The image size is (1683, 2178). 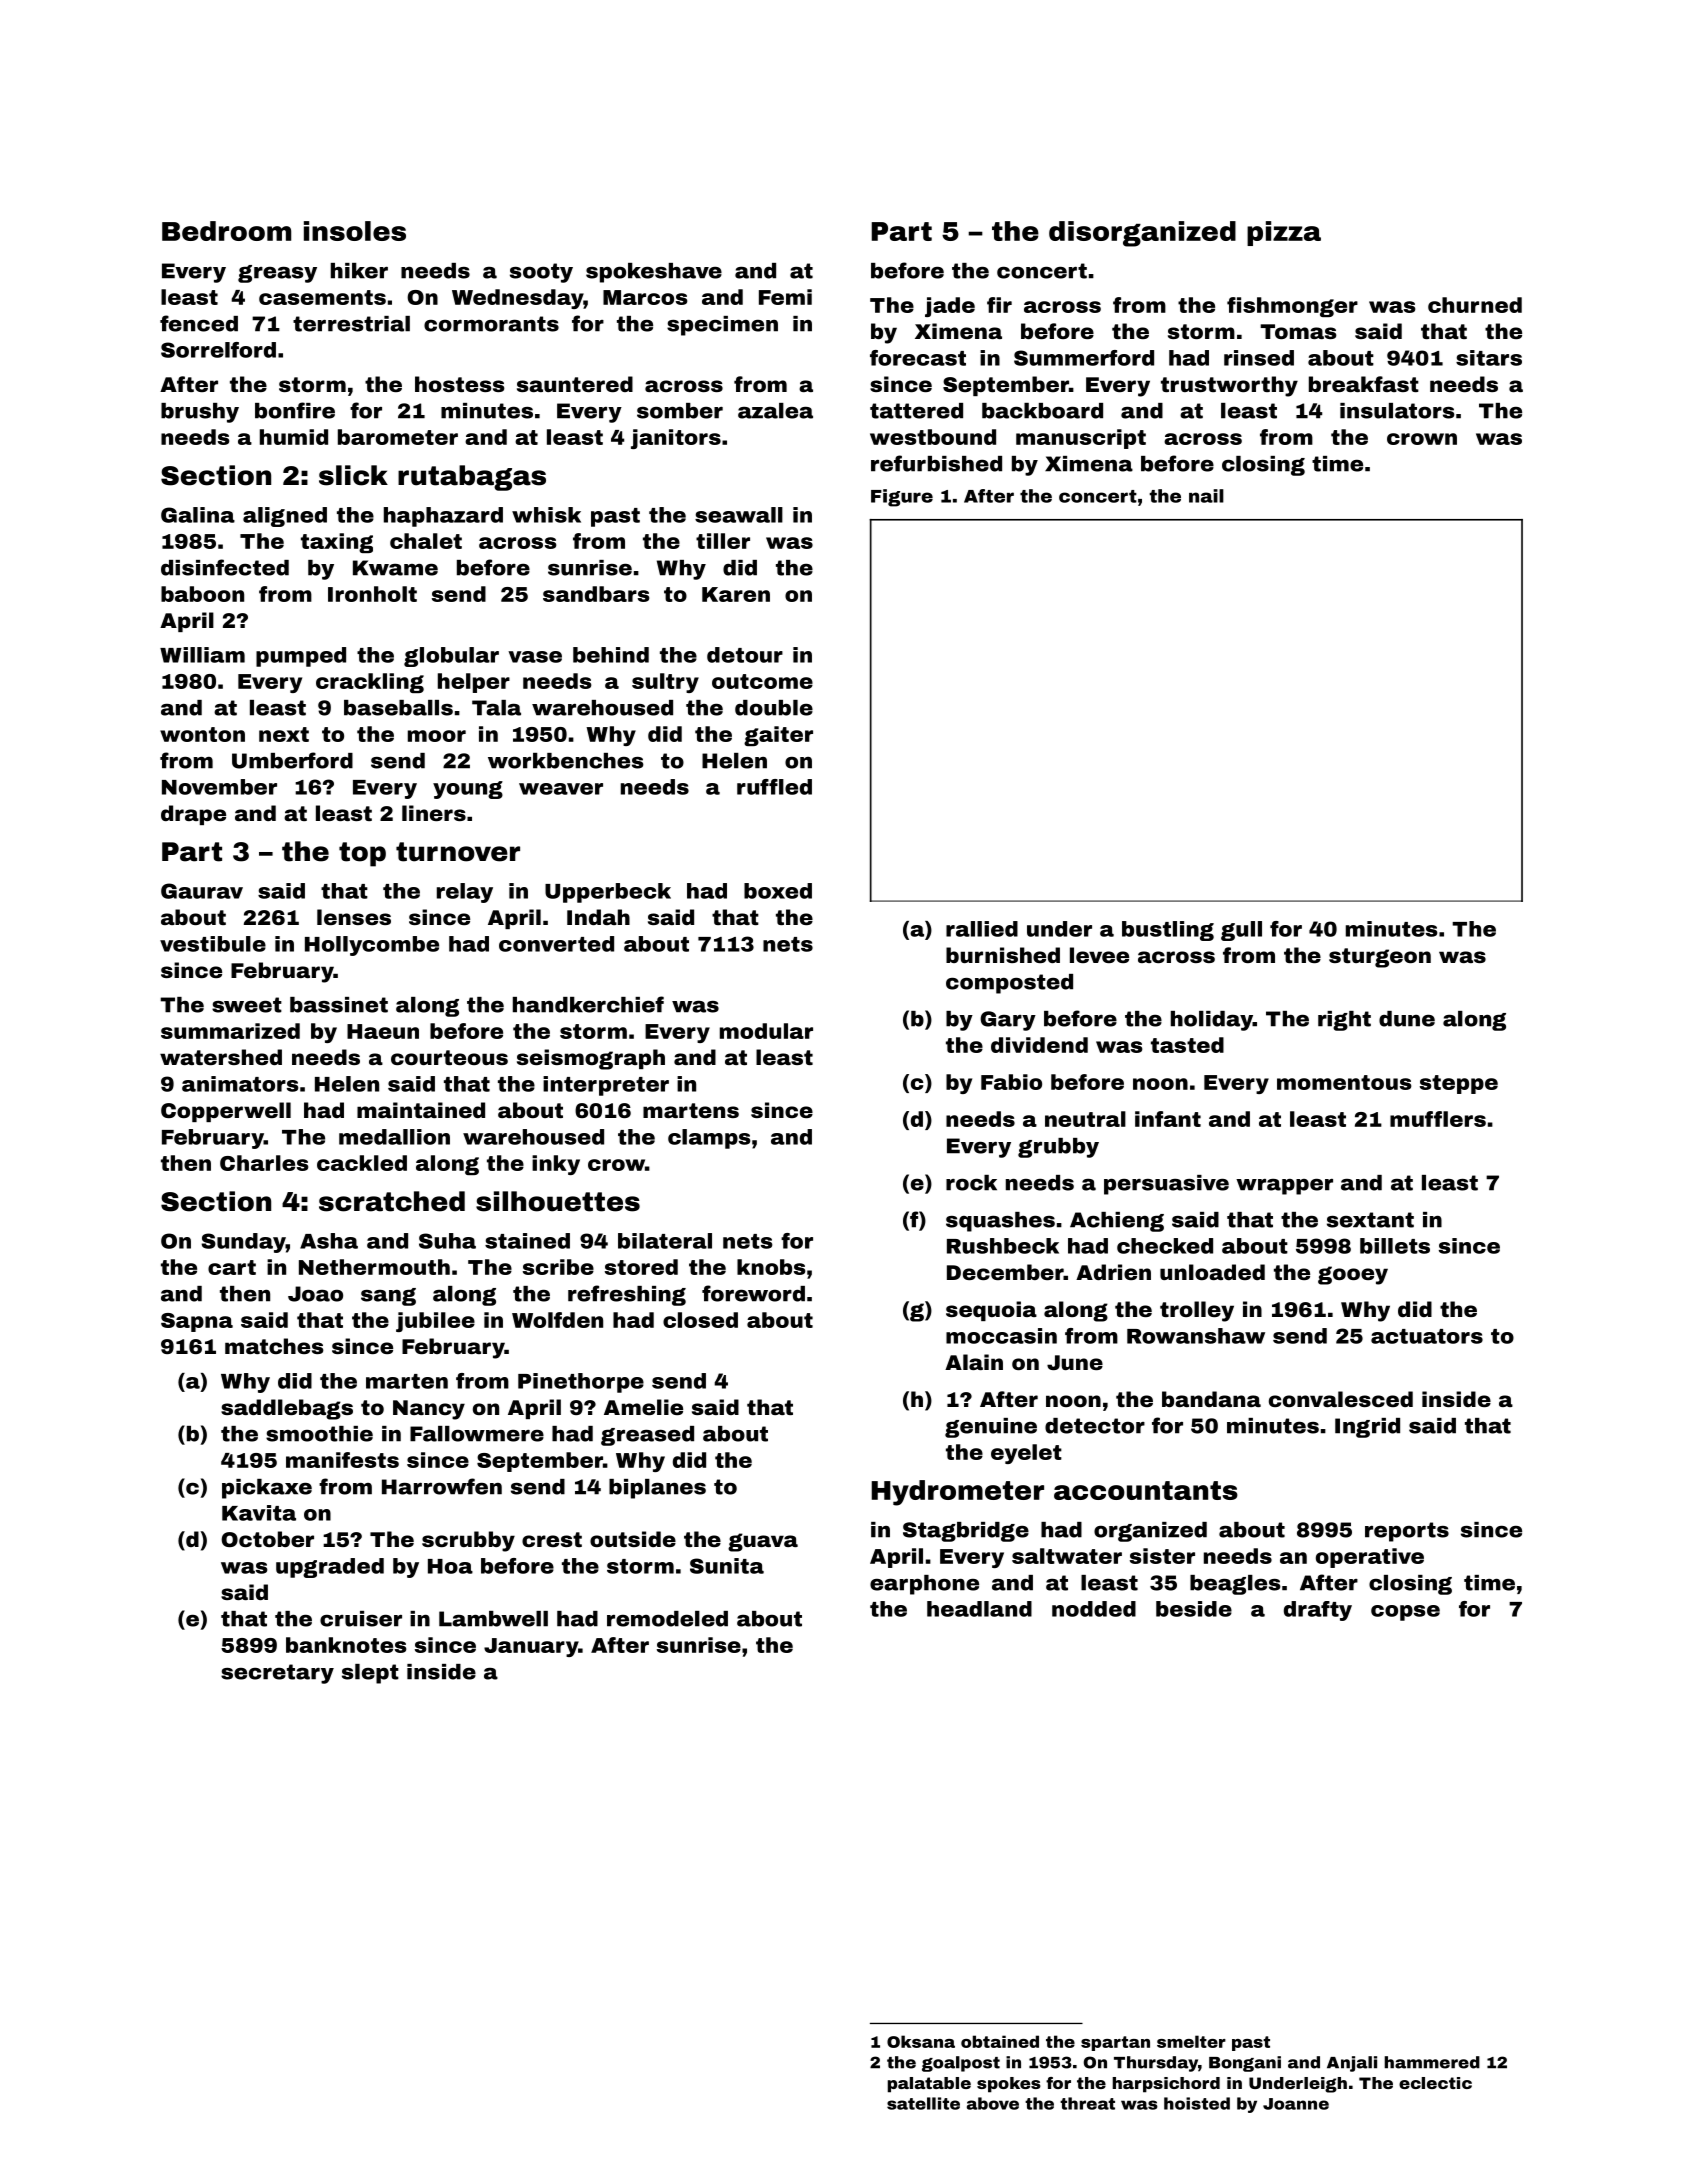 I want to click on Bedroom, so click(x=226, y=231).
